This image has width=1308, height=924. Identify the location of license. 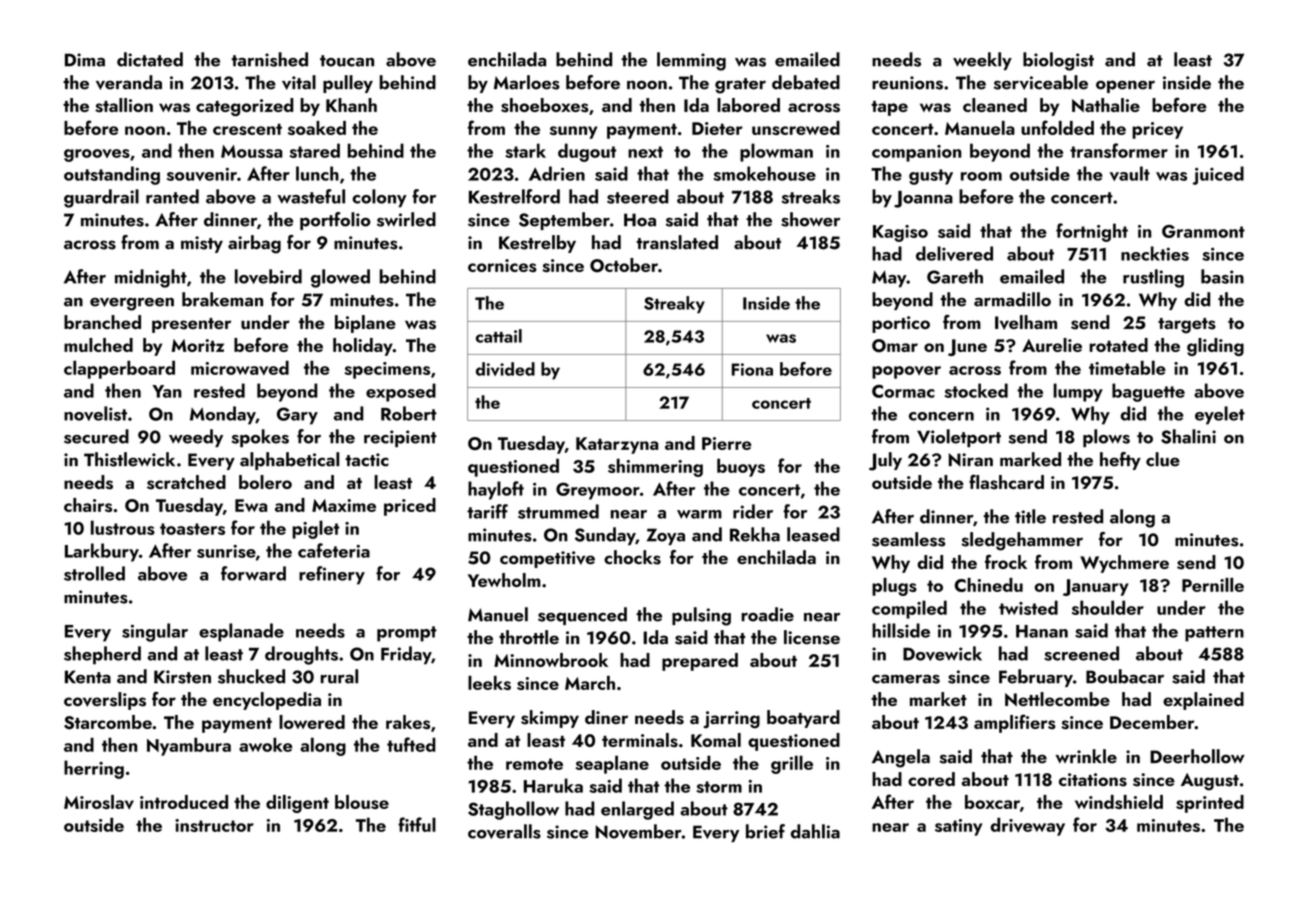
(812, 637).
